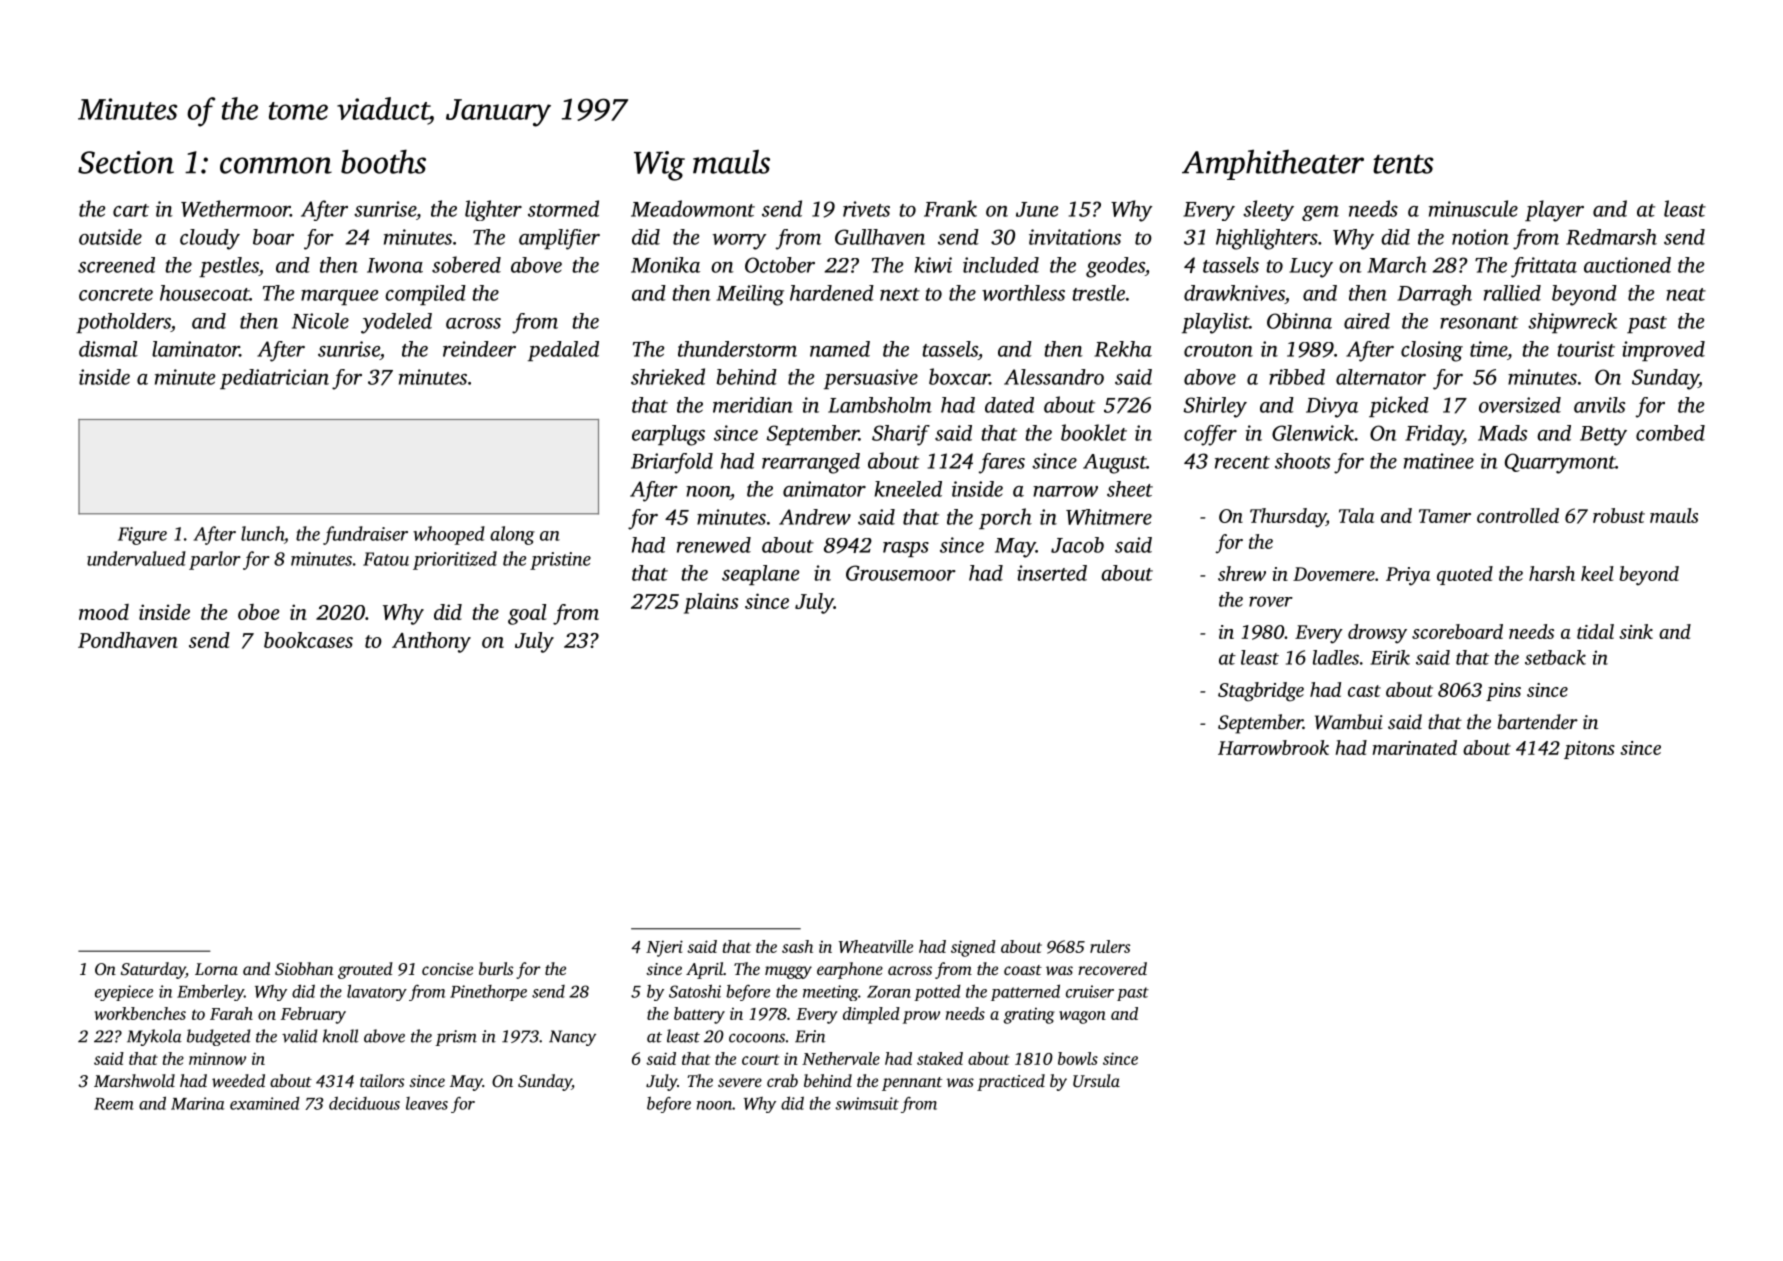 This image has width=1783, height=1261. I want to click on Briarfold, so click(672, 463).
